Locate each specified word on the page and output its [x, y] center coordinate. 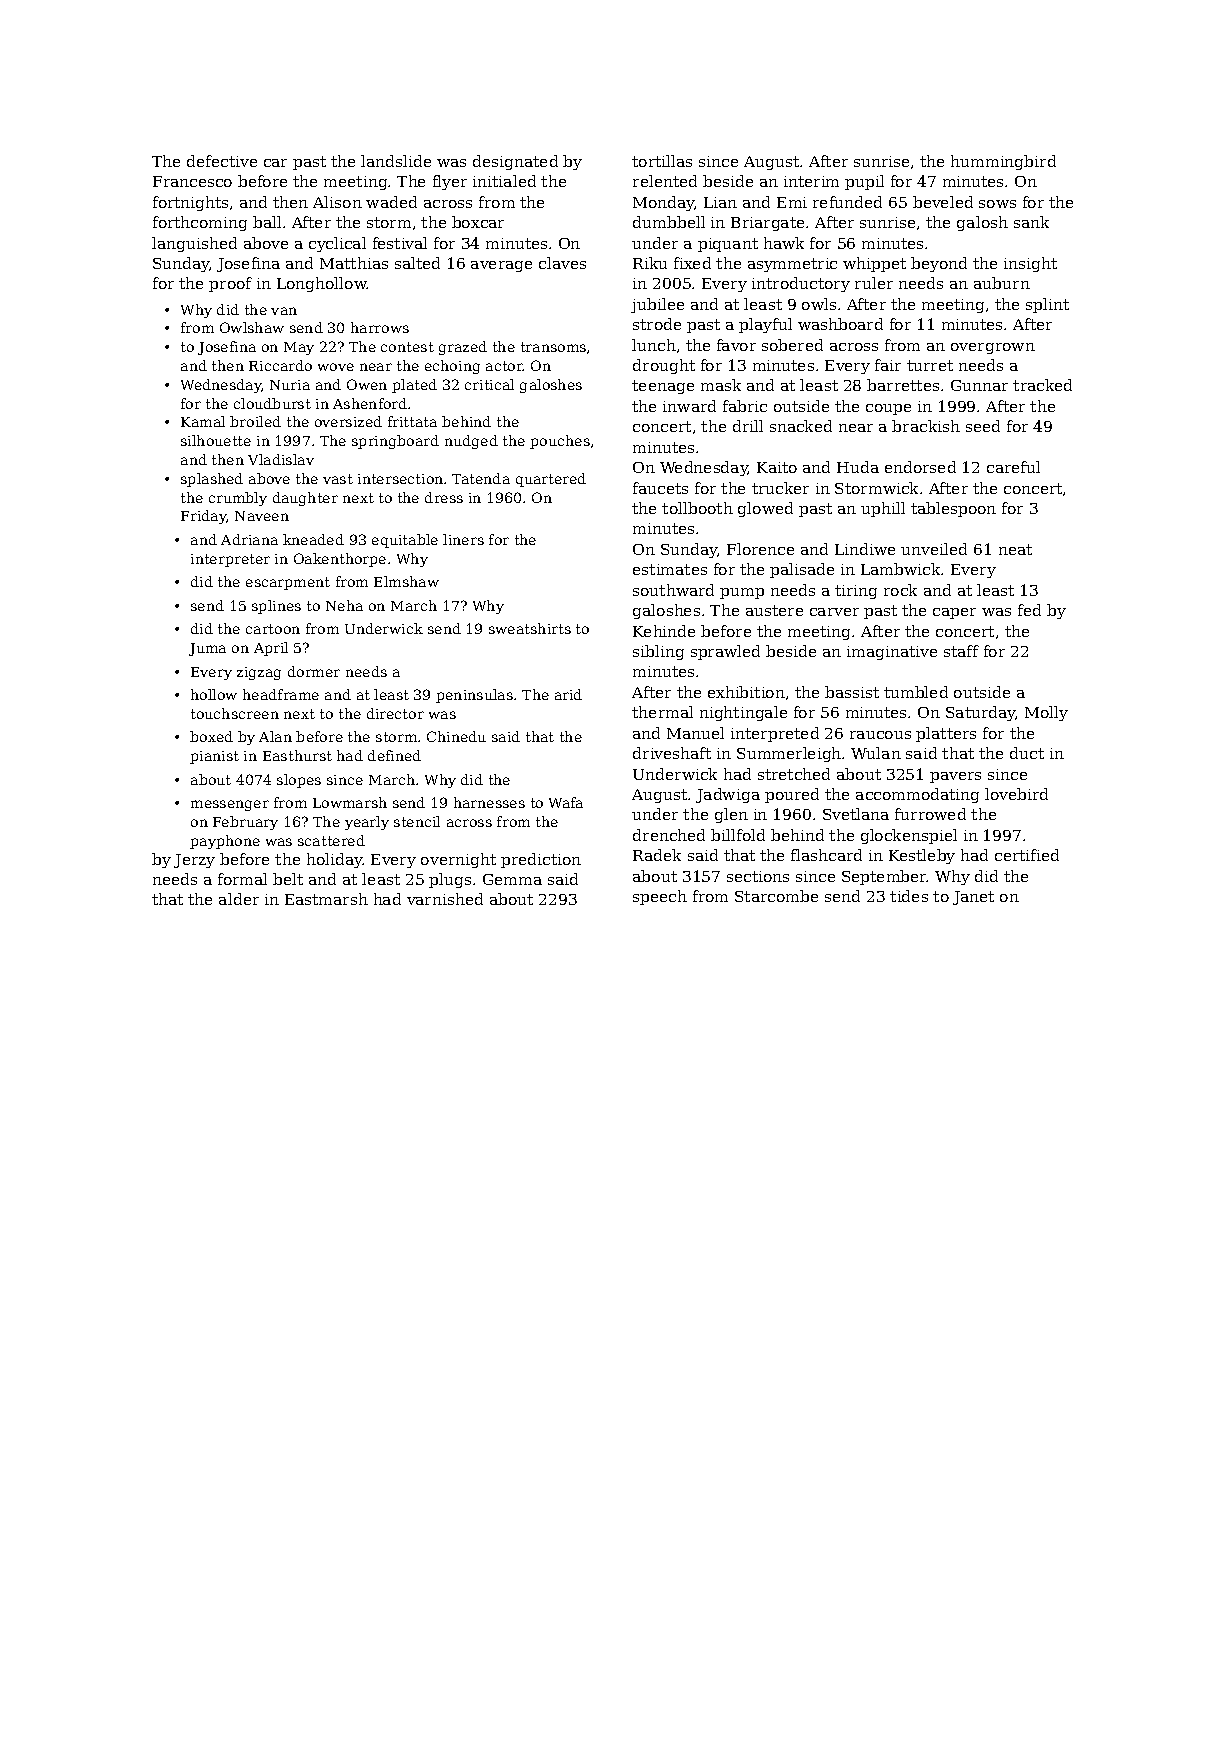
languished [194, 244]
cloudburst [272, 403]
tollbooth [697, 508]
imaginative [892, 653]
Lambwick [901, 569]
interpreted [775, 734]
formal [242, 879]
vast [338, 479]
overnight [458, 860]
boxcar [478, 222]
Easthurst [297, 755]
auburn [1002, 283]
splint [1047, 305]
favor [736, 345]
